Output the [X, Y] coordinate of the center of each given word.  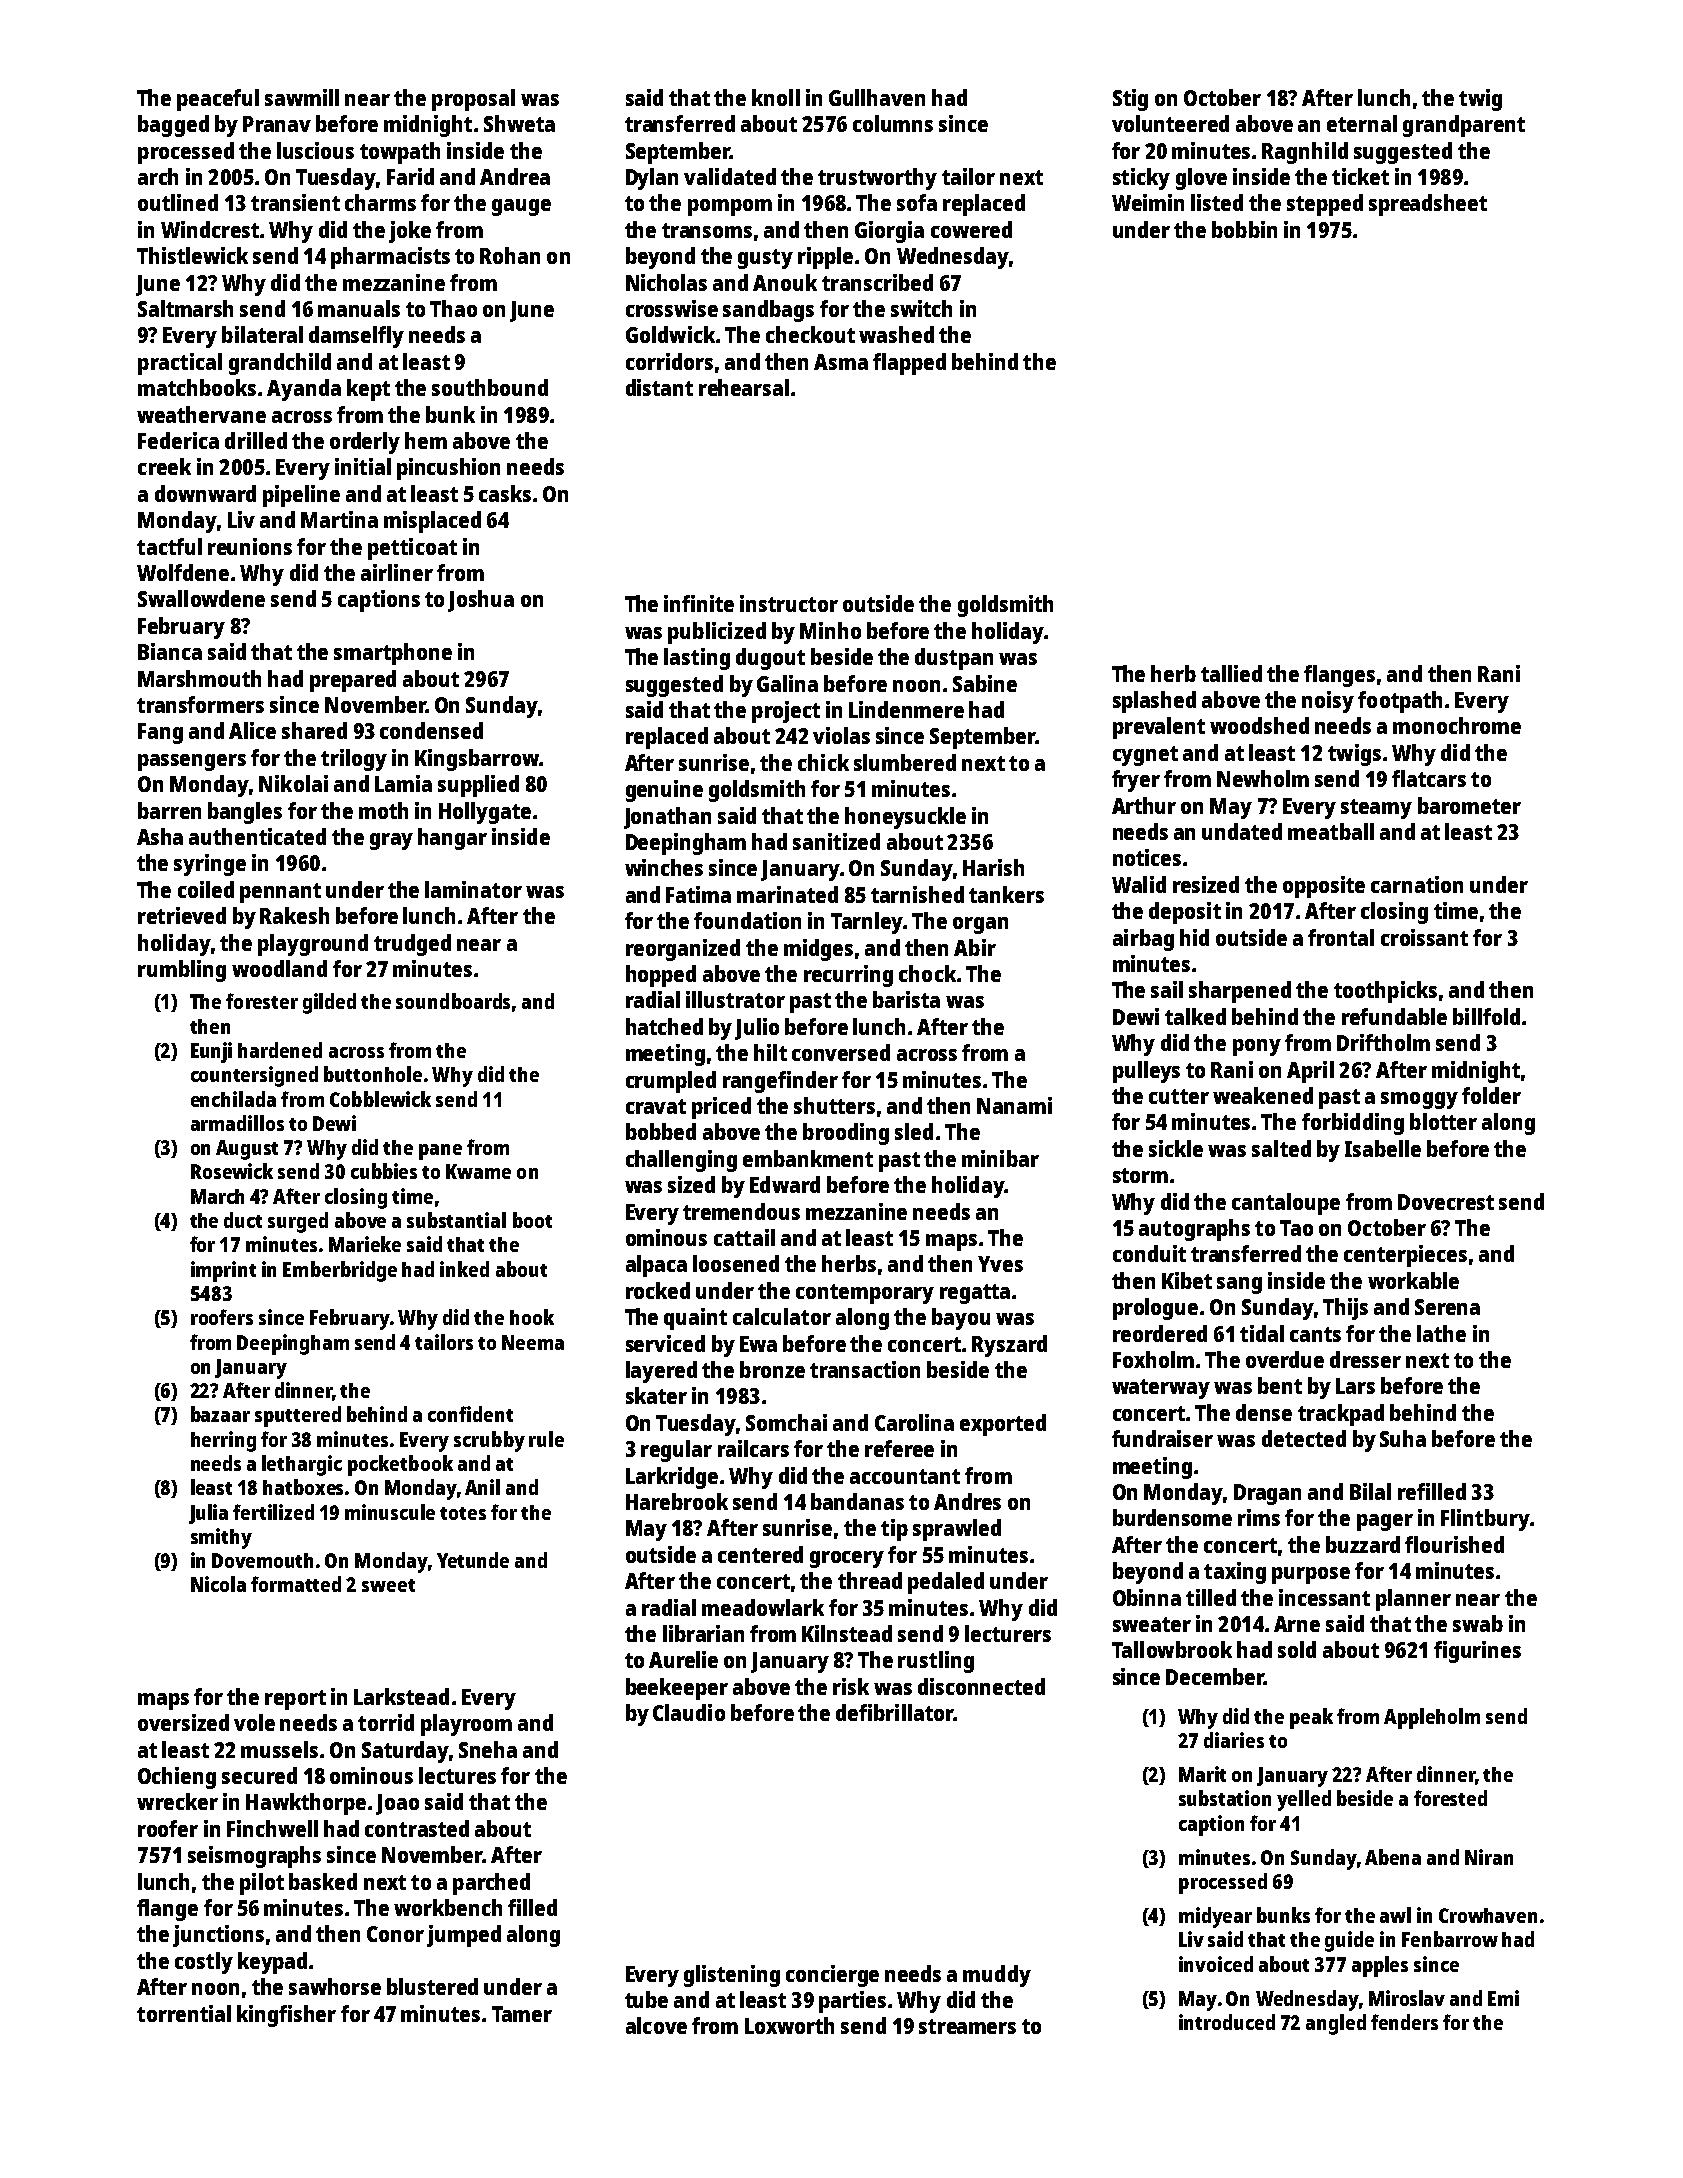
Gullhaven [877, 97]
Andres [967, 1501]
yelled [1304, 1800]
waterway [1161, 1389]
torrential [184, 2013]
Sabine [985, 683]
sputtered [298, 1416]
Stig [1130, 100]
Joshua [481, 601]
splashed [1154, 702]
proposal [473, 100]
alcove [656, 2025]
